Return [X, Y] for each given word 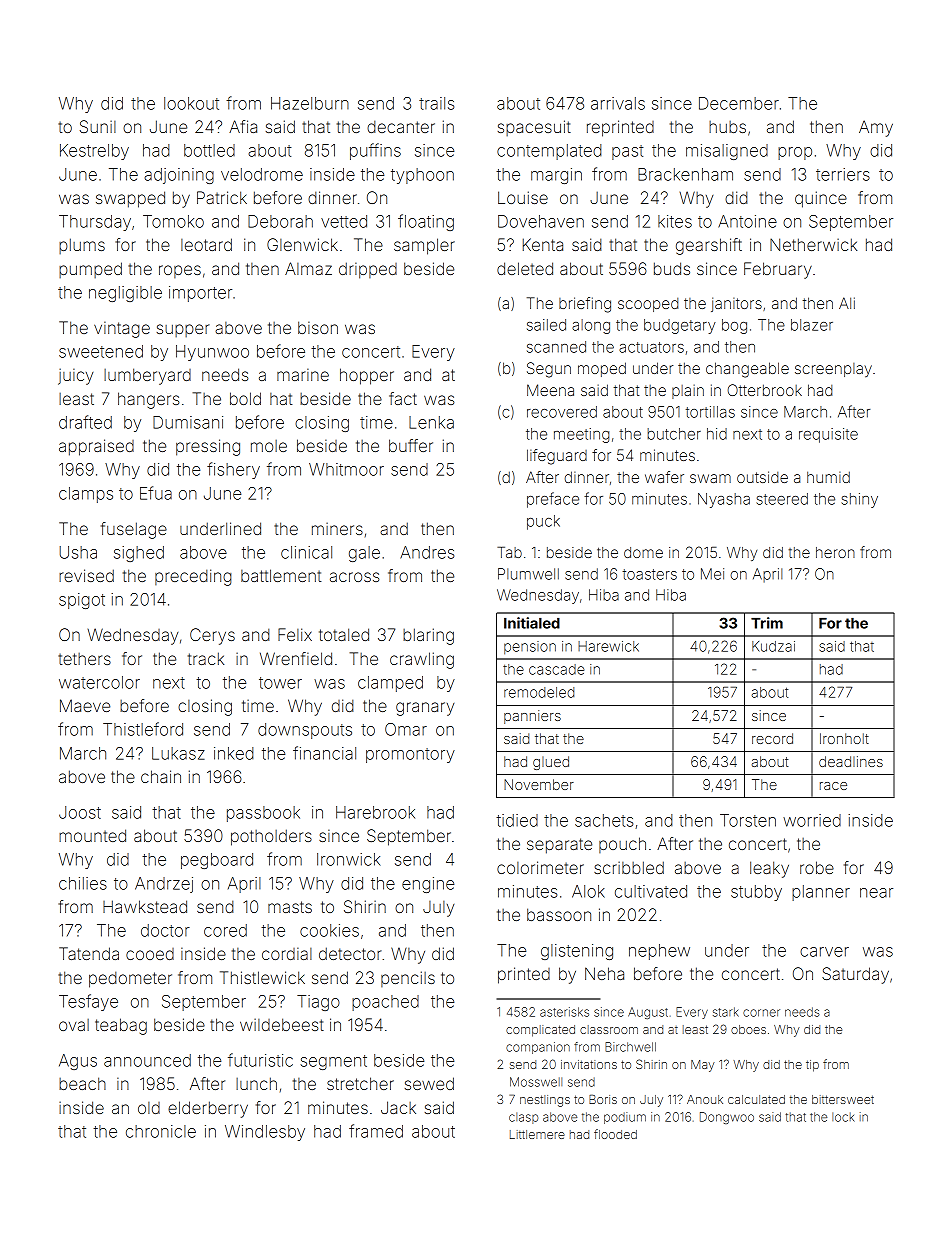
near [876, 893]
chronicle [161, 1131]
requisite [828, 435]
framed [376, 1131]
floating [426, 222]
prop [795, 153]
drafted [85, 422]
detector [350, 953]
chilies [83, 883]
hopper [367, 376]
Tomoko [173, 221]
